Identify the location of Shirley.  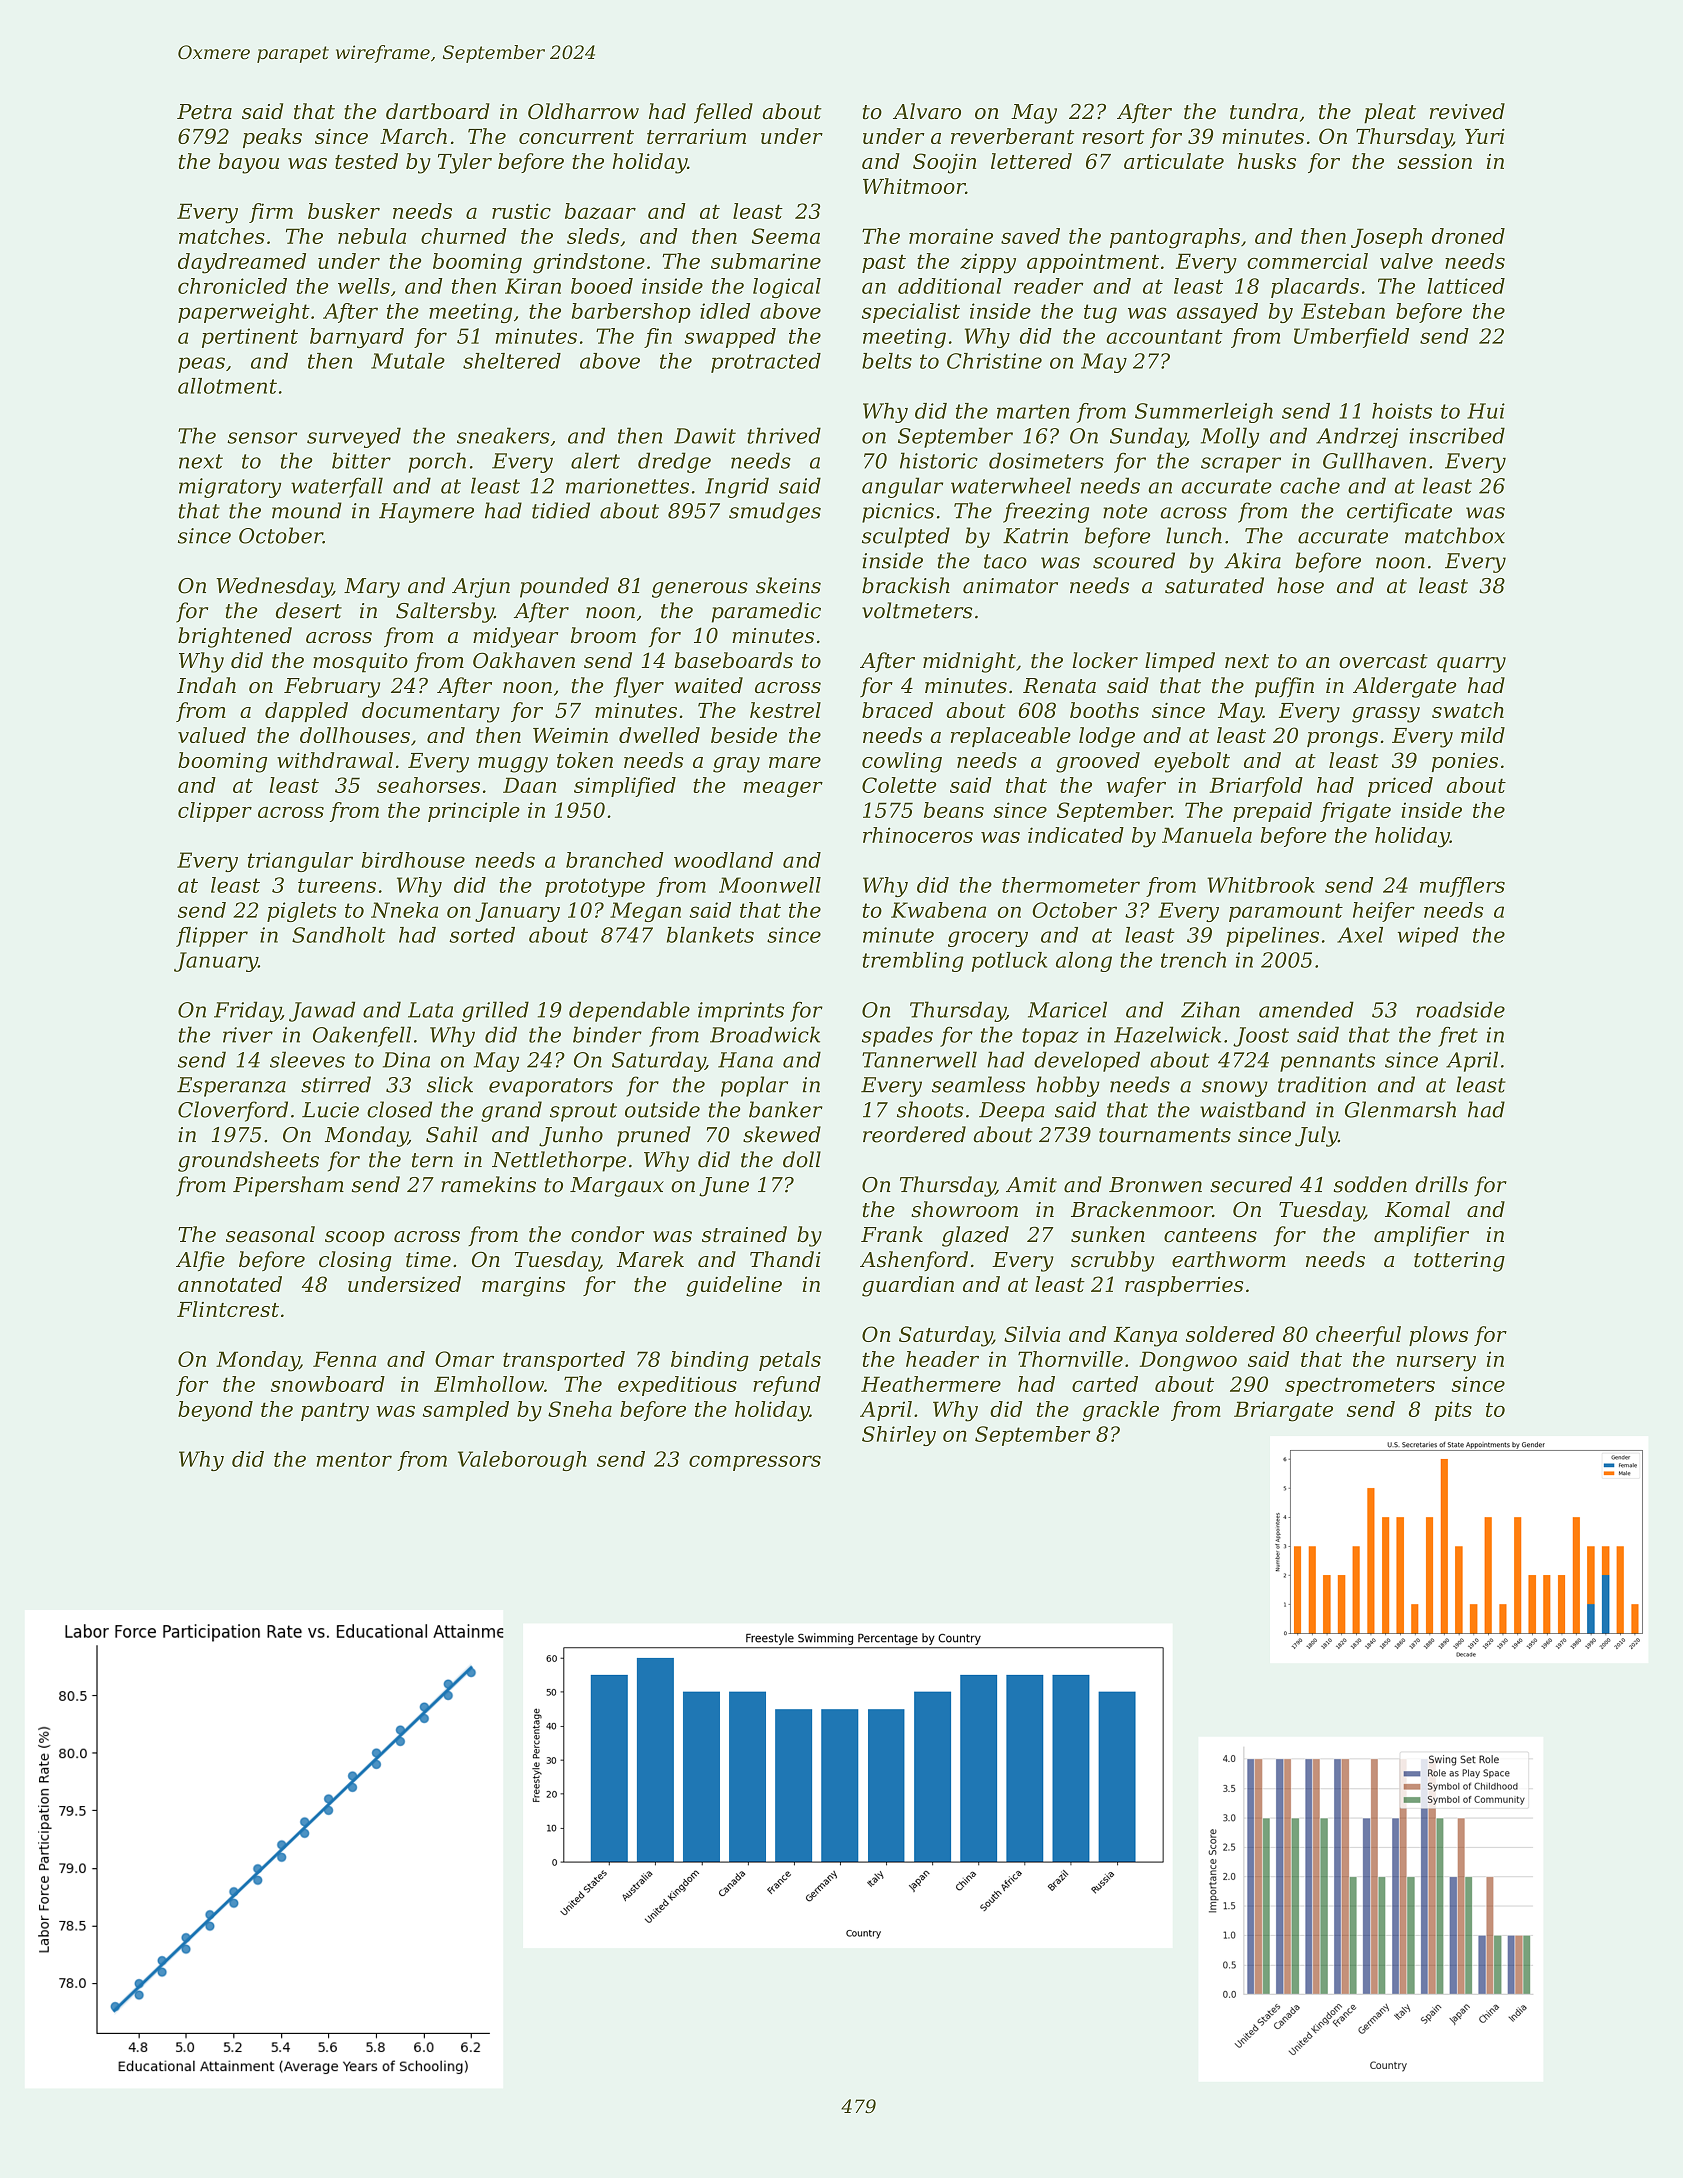
(899, 1436).
